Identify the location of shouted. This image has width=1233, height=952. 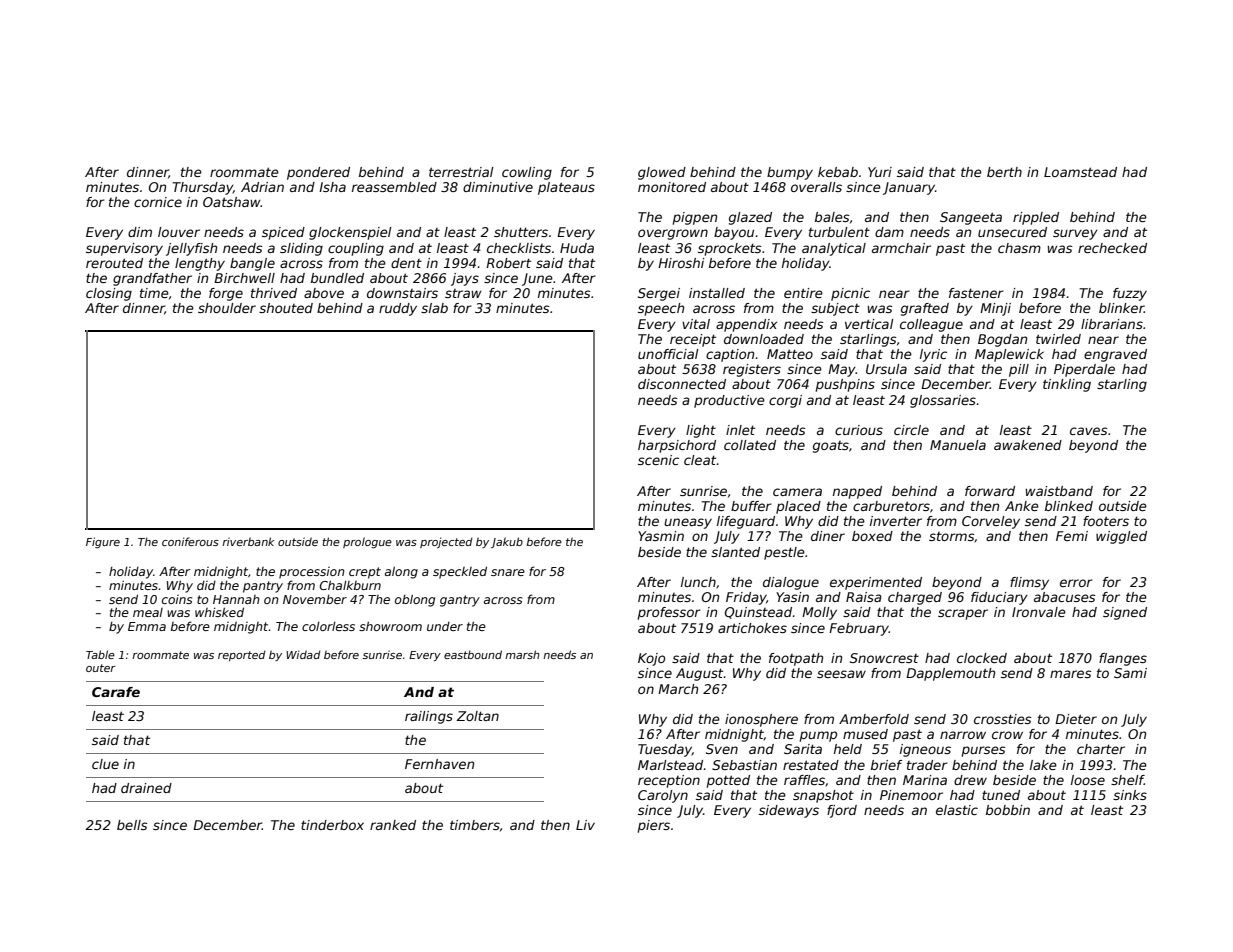
(286, 308).
